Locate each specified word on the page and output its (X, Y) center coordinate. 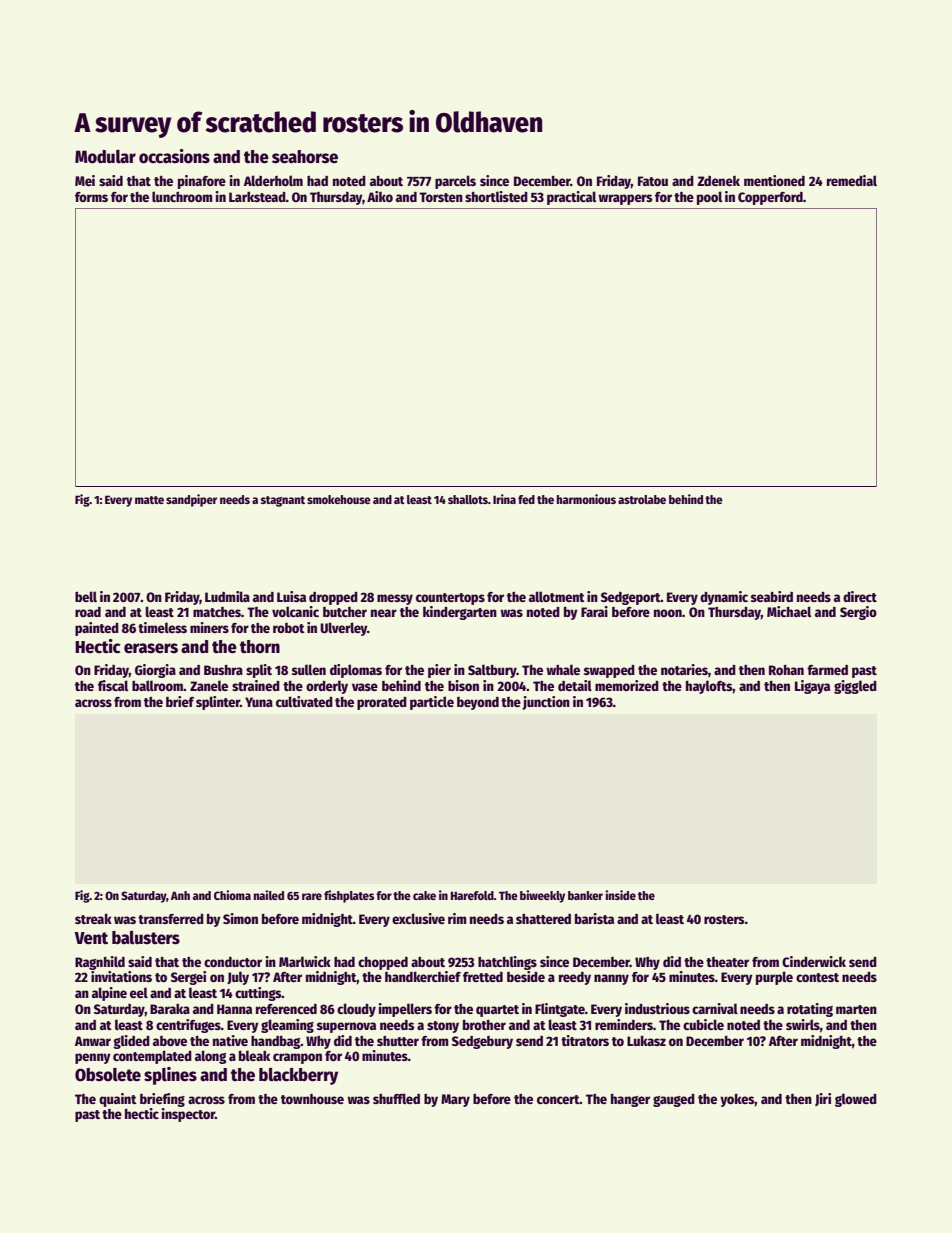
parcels (455, 182)
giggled (855, 687)
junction (546, 703)
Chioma (232, 895)
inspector (188, 1115)
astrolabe (642, 499)
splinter (218, 703)
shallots (468, 499)
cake (424, 895)
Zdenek (718, 181)
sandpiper (191, 500)
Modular (105, 157)
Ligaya (812, 687)
